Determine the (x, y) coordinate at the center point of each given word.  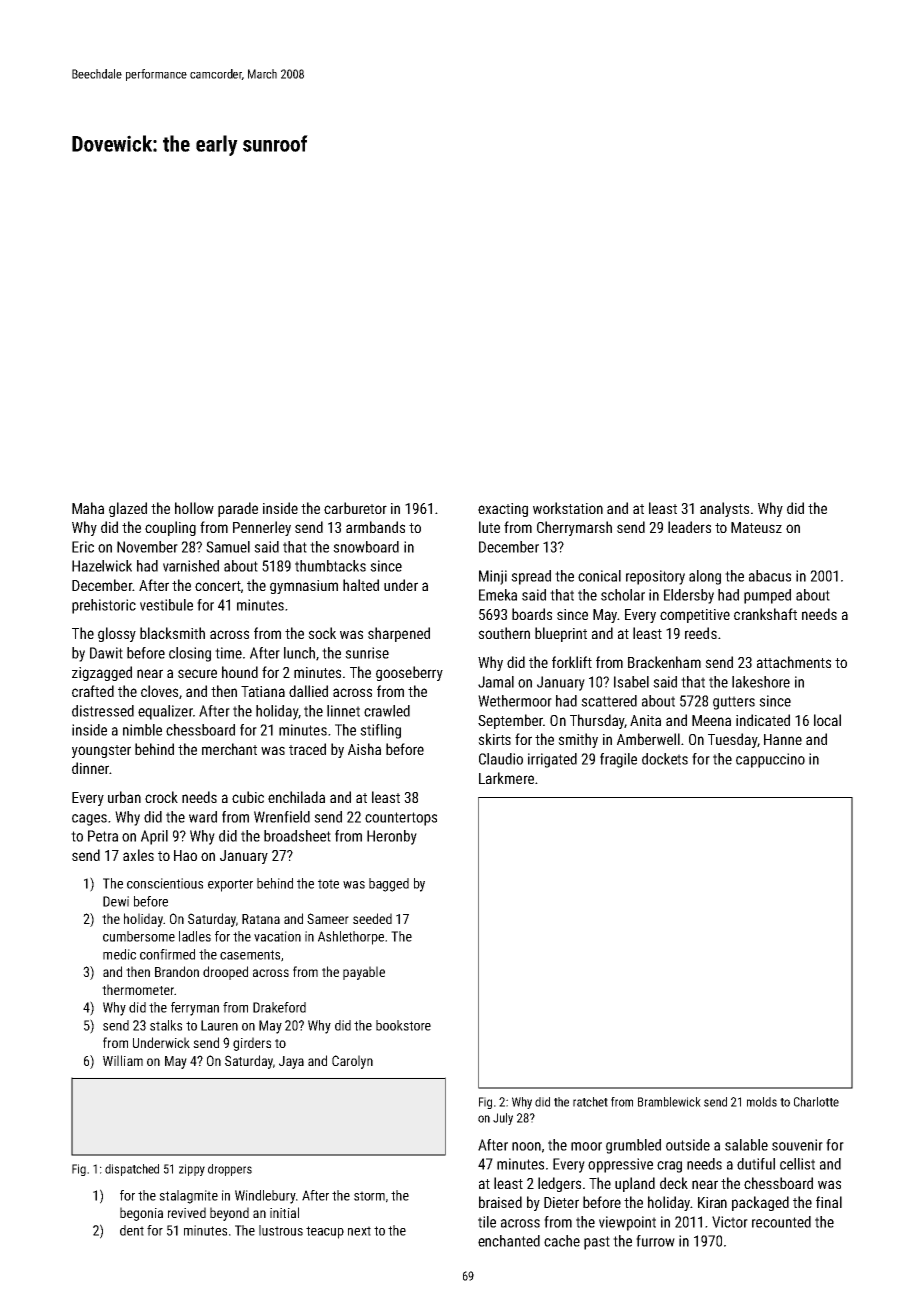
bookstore (403, 1025)
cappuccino (770, 760)
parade (238, 509)
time (228, 653)
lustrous (281, 1230)
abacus (770, 576)
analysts (724, 509)
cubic (248, 797)
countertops (401, 819)
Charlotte (816, 1102)
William (123, 1060)
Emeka (498, 595)
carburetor (355, 508)
